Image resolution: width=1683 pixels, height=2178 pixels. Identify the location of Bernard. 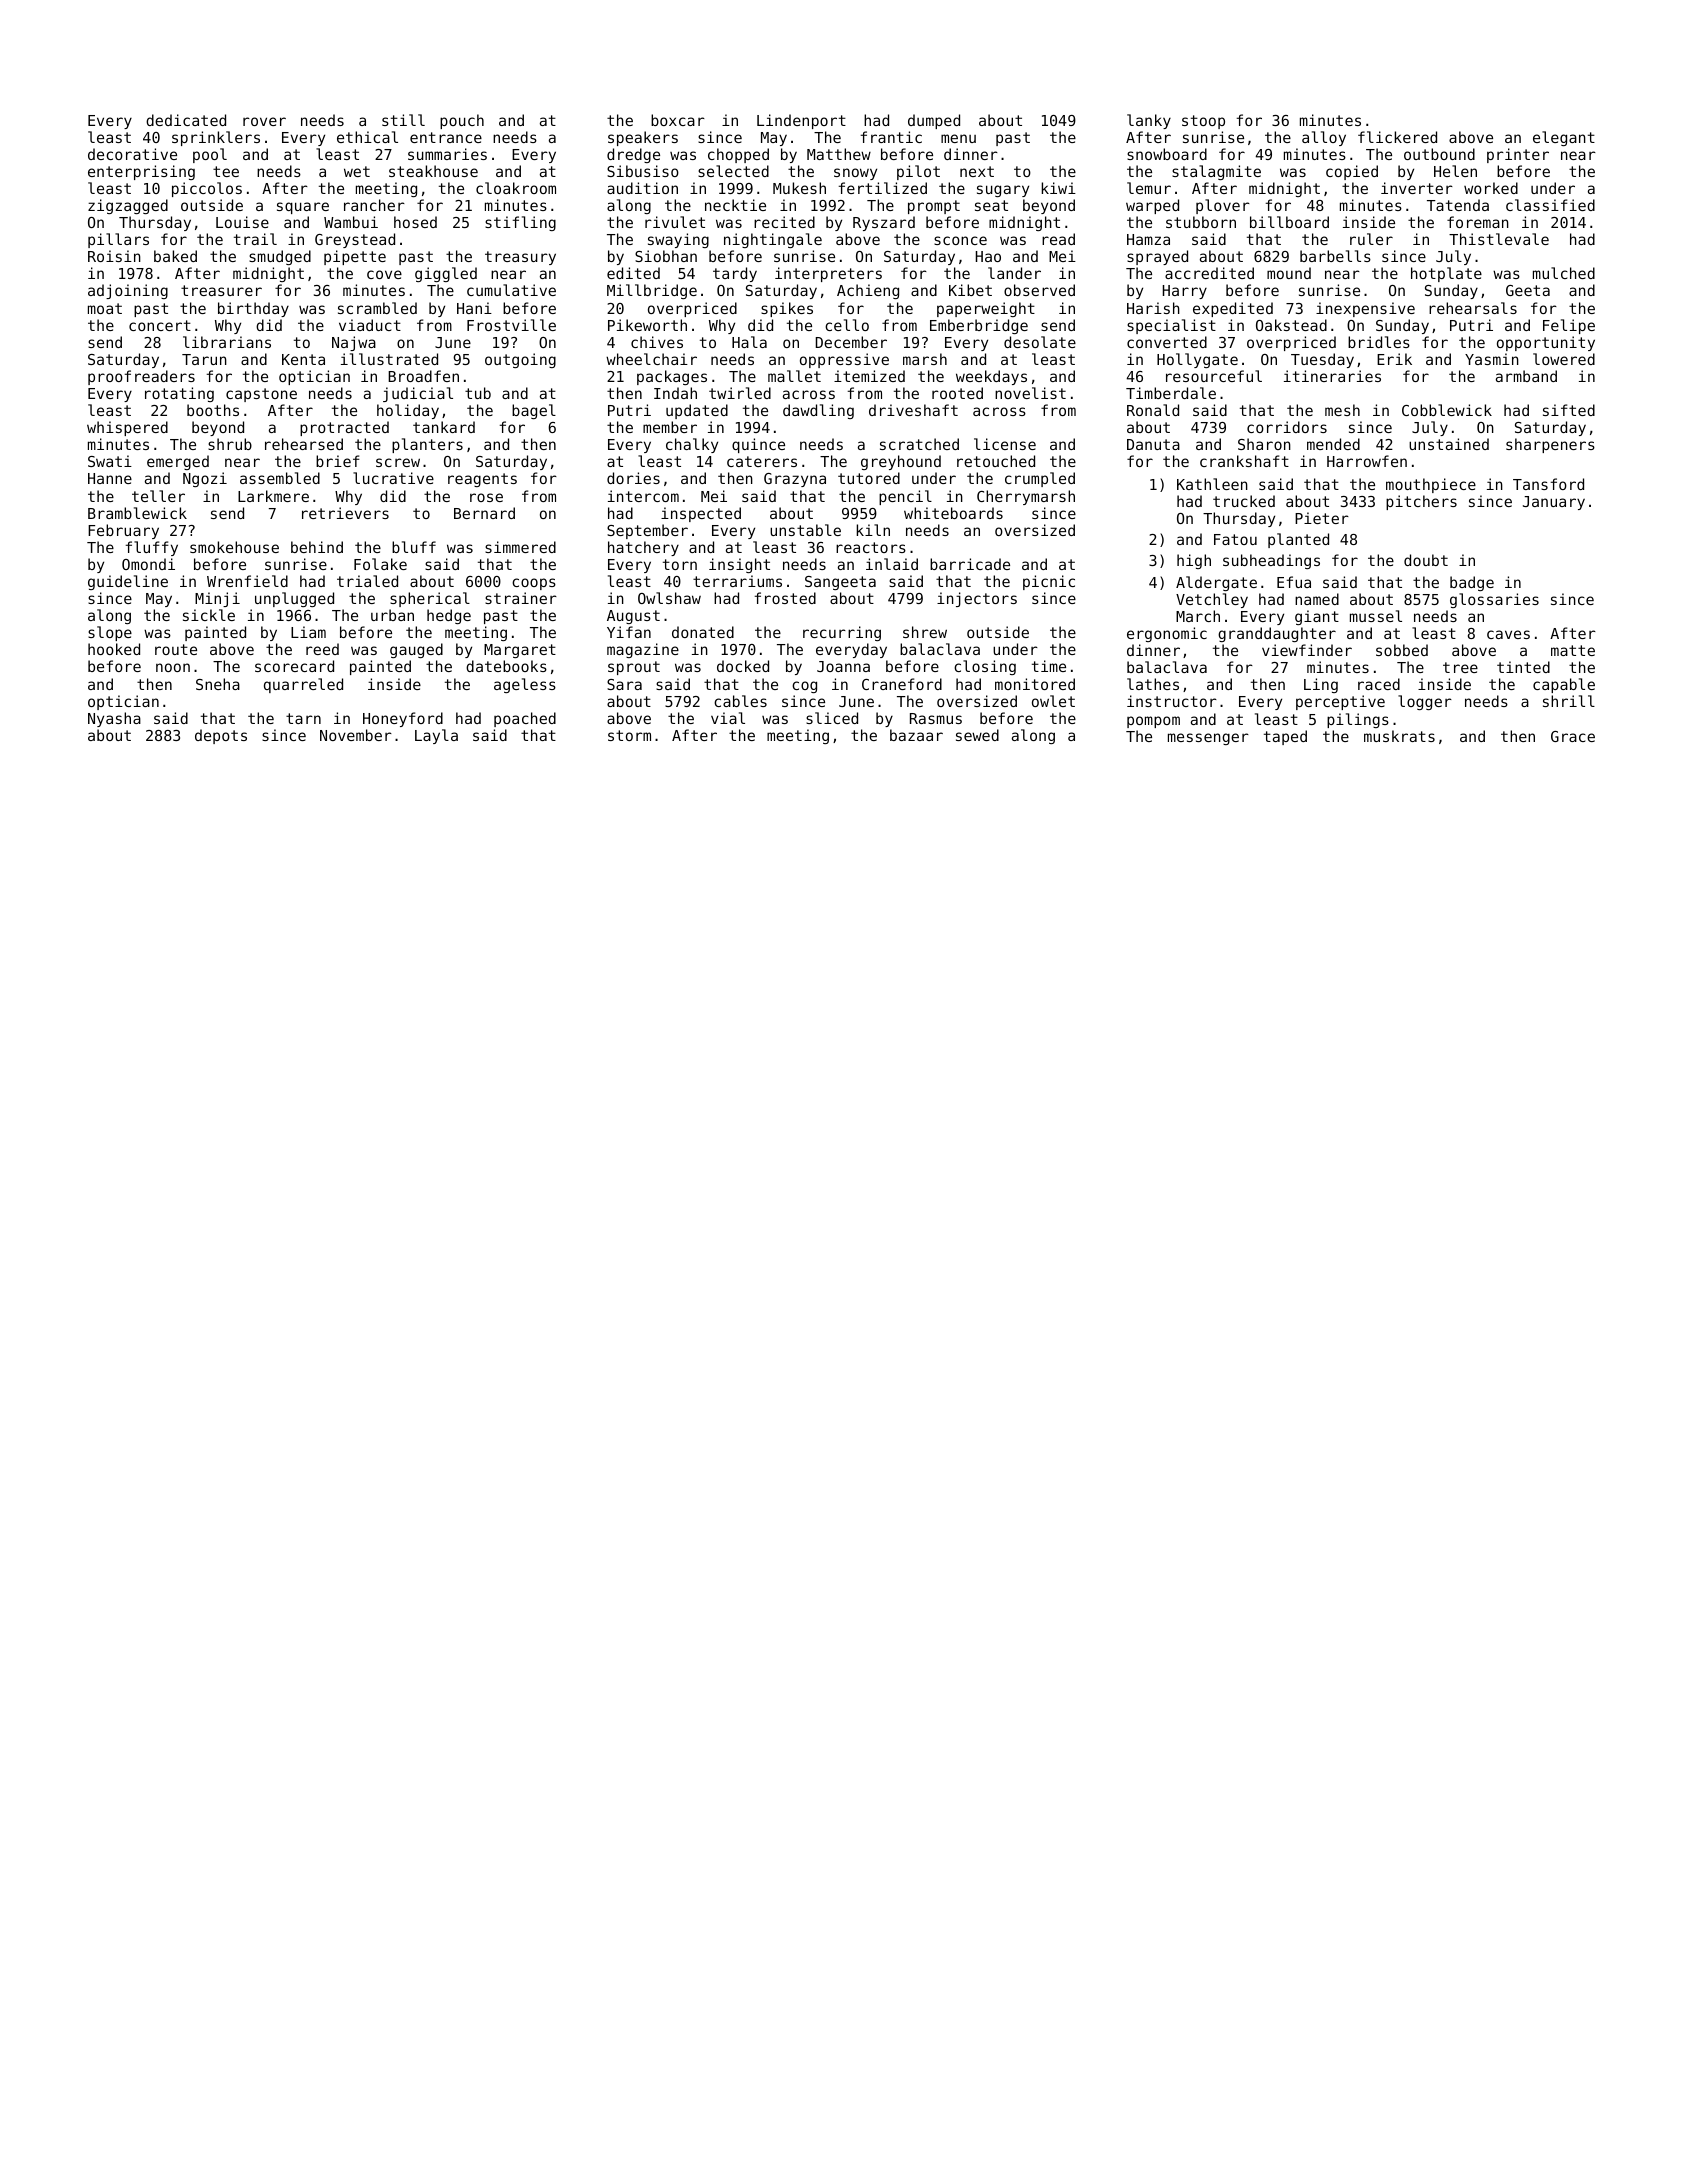
(484, 513).
